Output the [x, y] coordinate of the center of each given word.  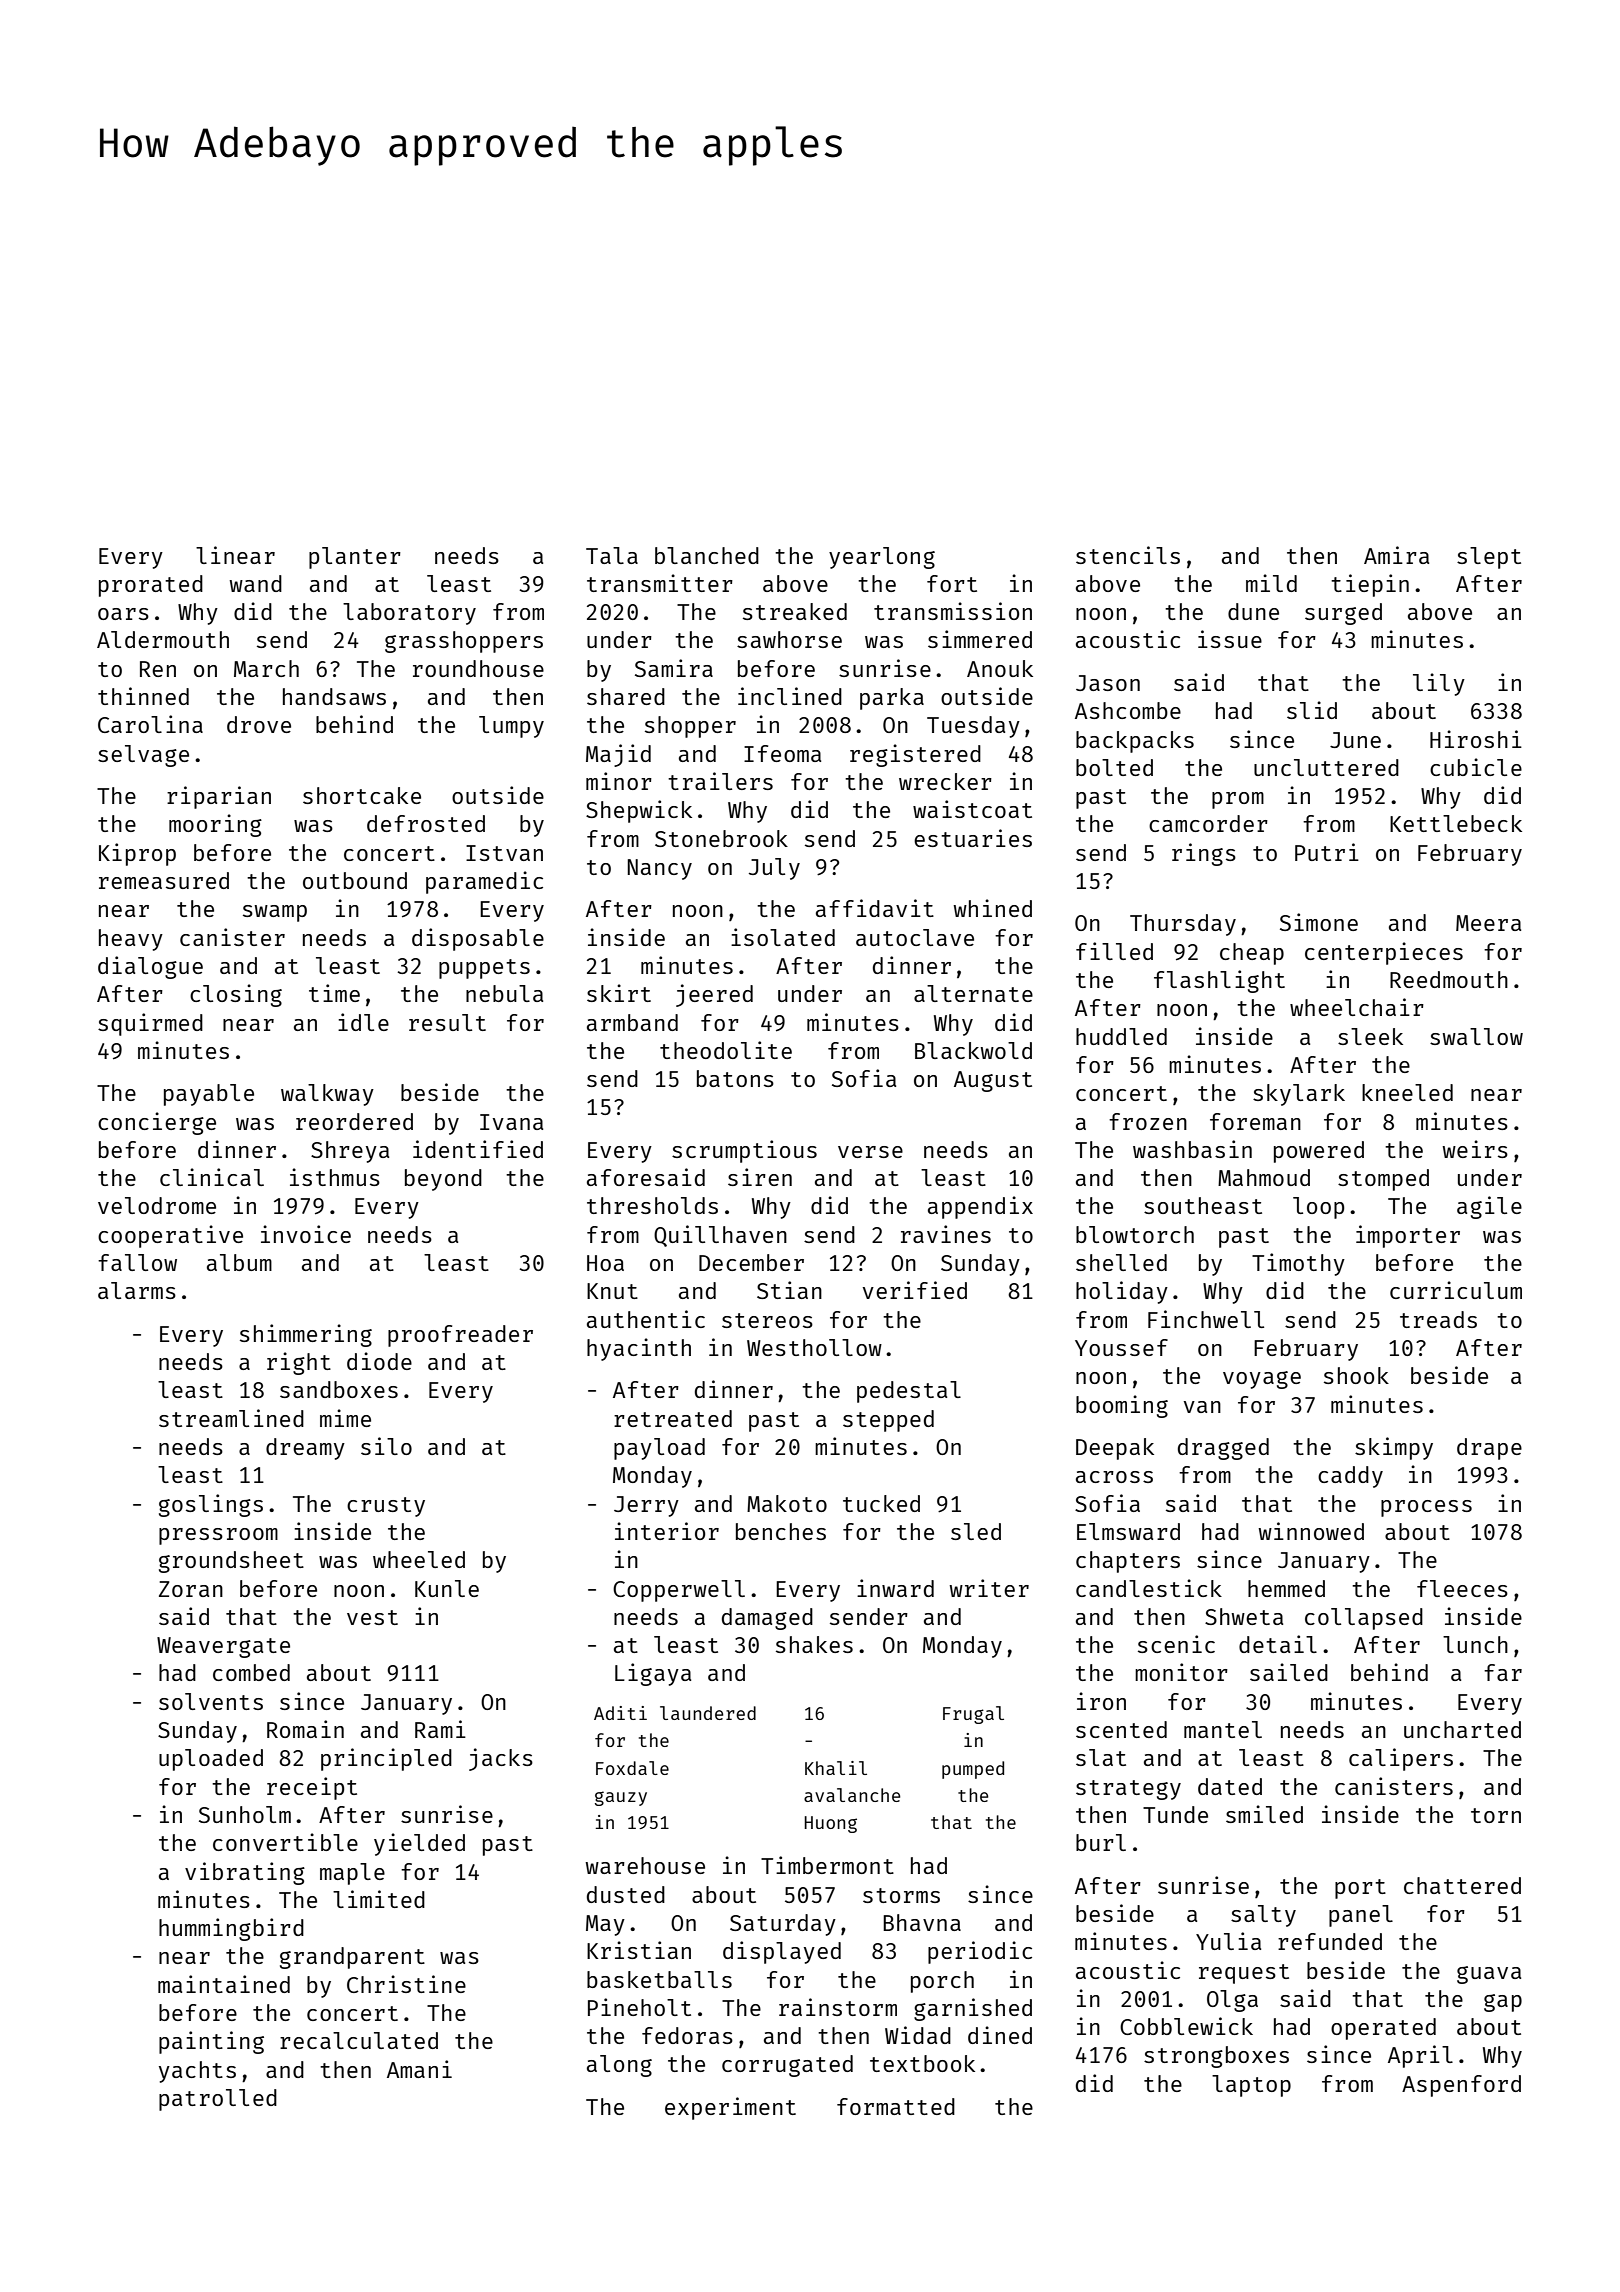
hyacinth [639, 1349]
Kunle [447, 1588]
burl [1101, 1842]
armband [632, 1022]
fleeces [1462, 1588]
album [239, 1262]
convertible [285, 1842]
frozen [1148, 1121]
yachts [197, 2072]
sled [976, 1531]
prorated [151, 586]
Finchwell [1206, 1319]
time [334, 993]
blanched [707, 555]
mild [1271, 583]
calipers [1401, 1759]
